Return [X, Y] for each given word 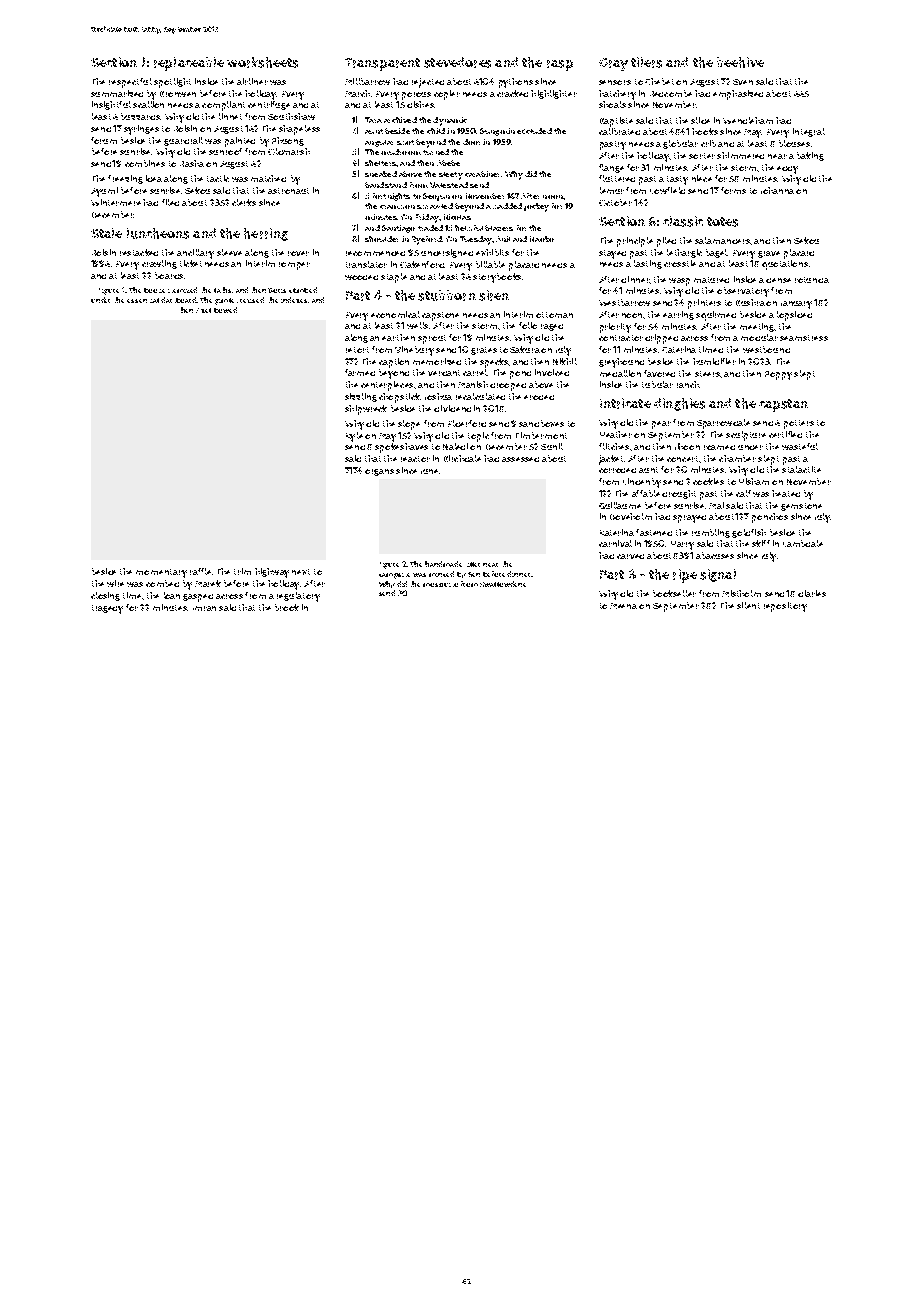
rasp [560, 65]
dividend [452, 408]
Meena [623, 606]
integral [809, 132]
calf [743, 493]
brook [287, 607]
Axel [203, 310]
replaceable [189, 64]
